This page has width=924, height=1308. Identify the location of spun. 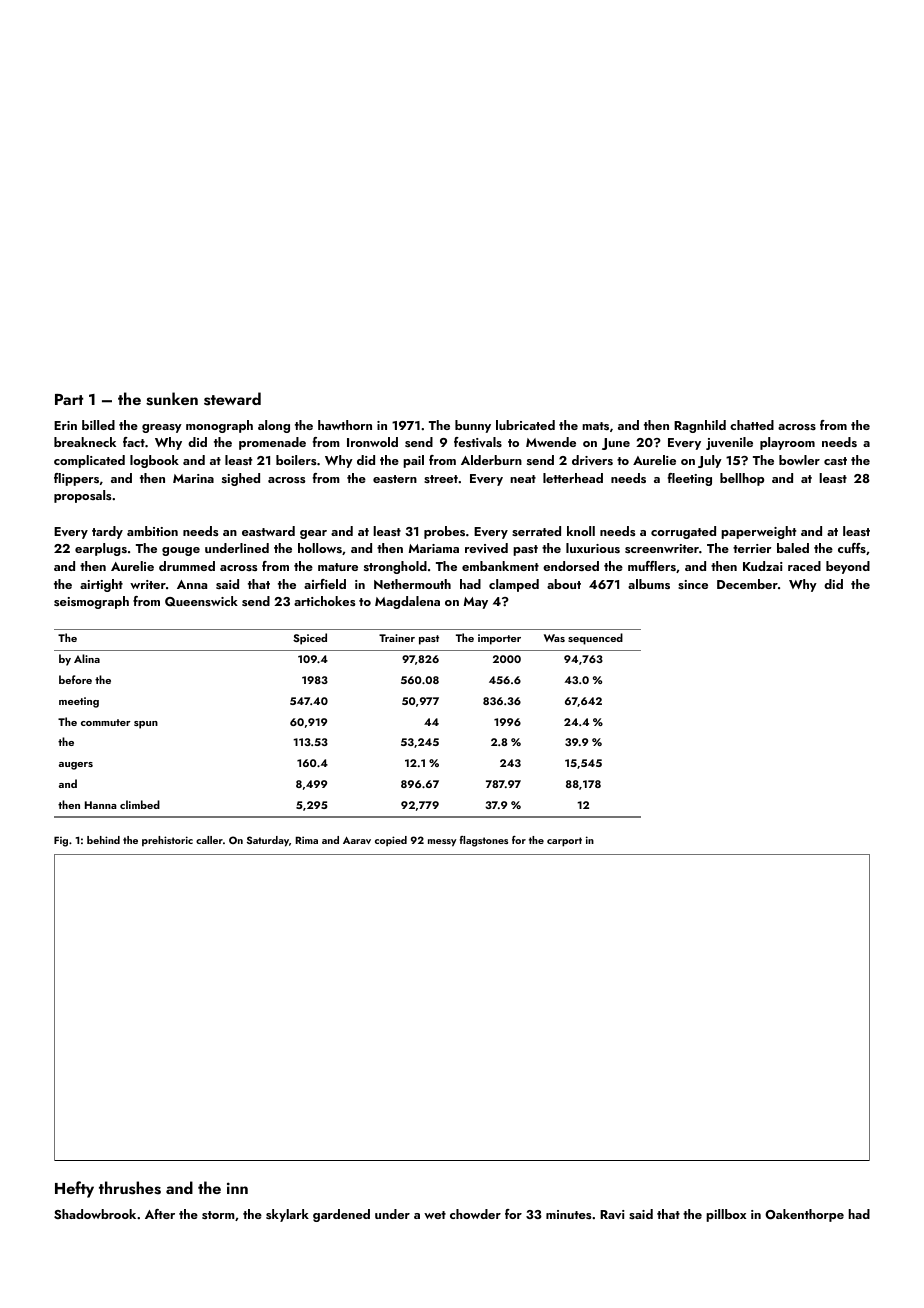
(146, 725).
